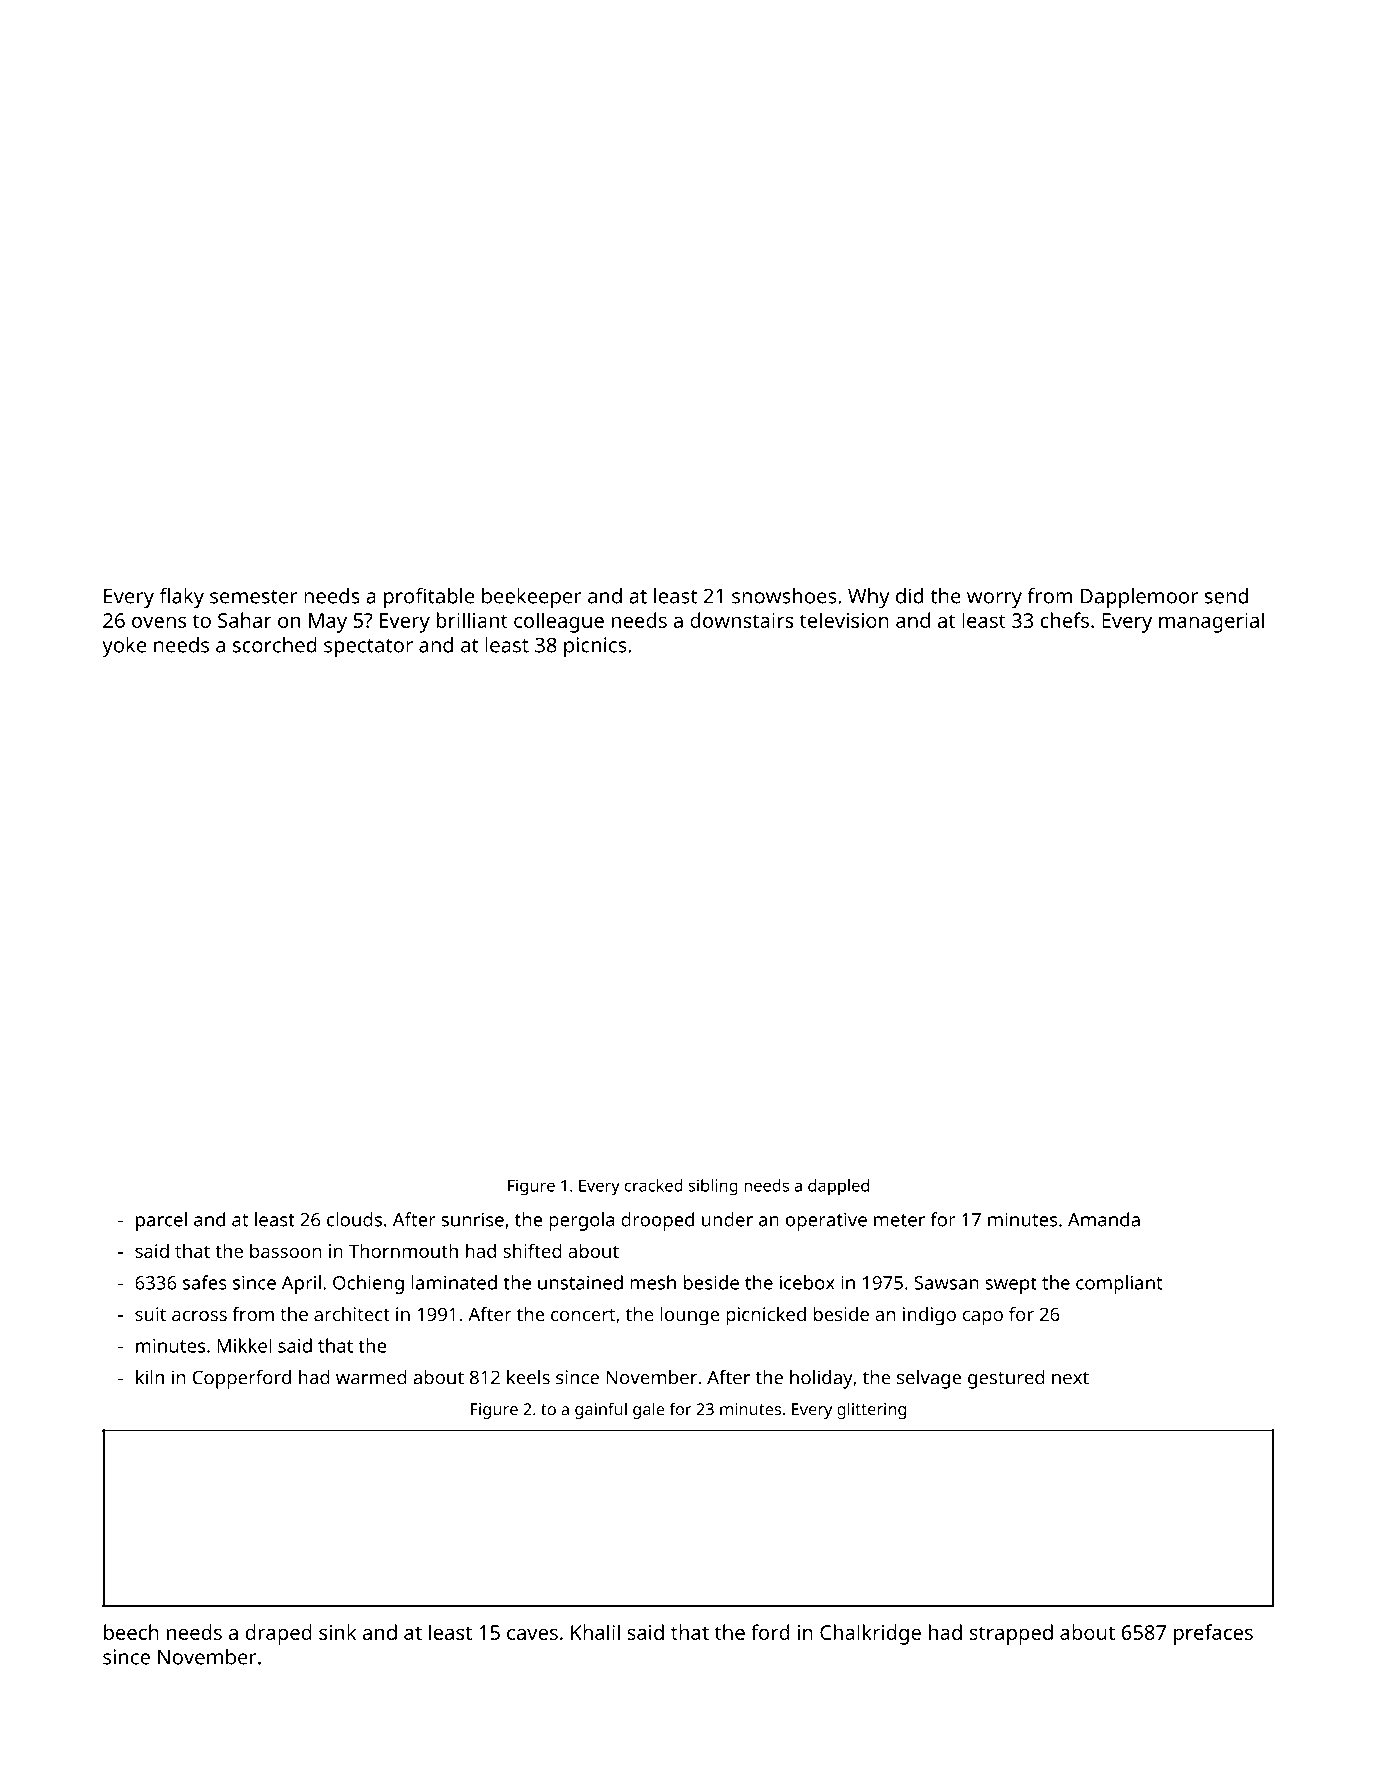 This image has width=1377, height=1782. Describe the element at coordinates (844, 620) in the image. I see `television` at that location.
